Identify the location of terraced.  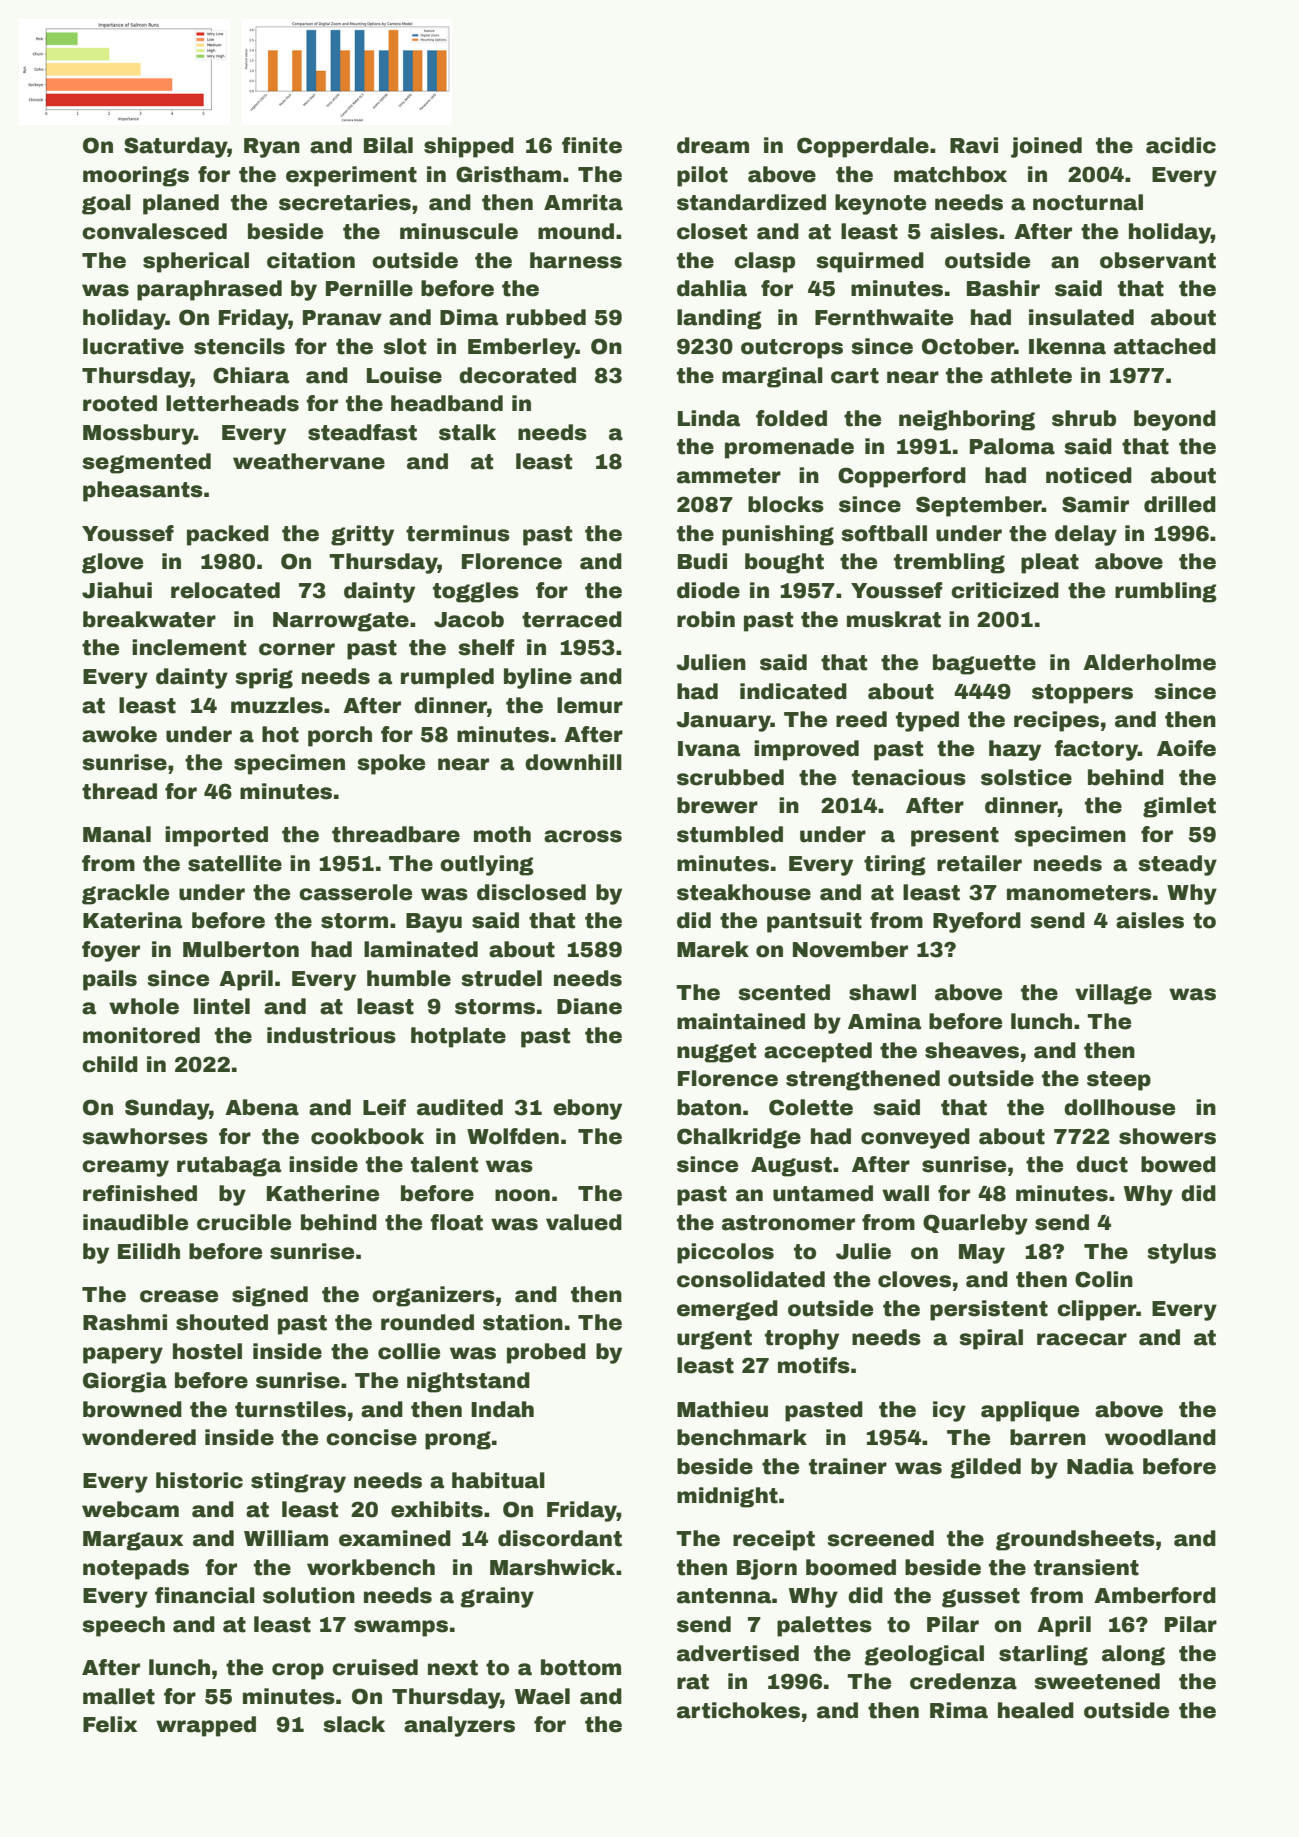
(572, 619).
